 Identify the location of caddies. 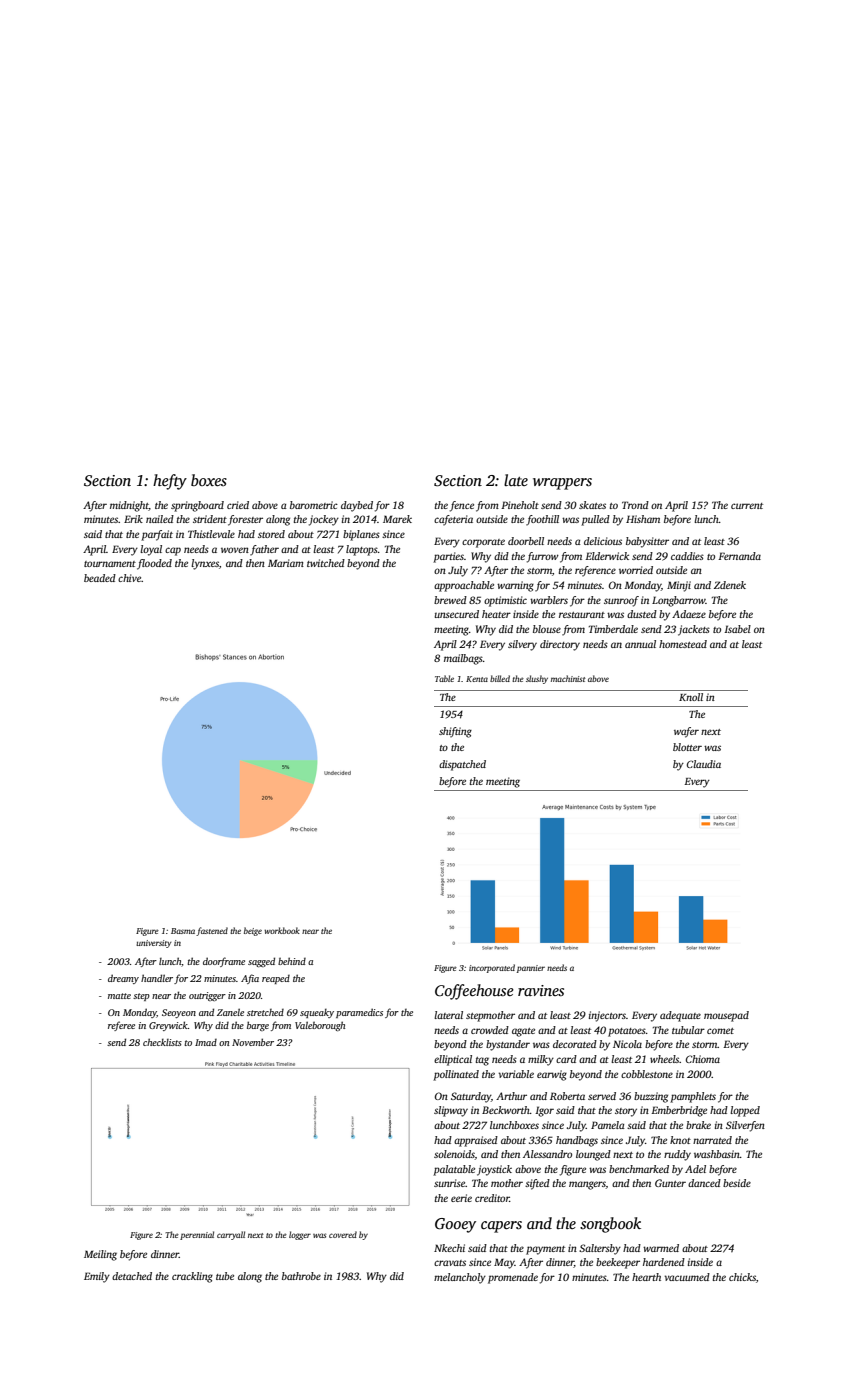
(687, 556).
